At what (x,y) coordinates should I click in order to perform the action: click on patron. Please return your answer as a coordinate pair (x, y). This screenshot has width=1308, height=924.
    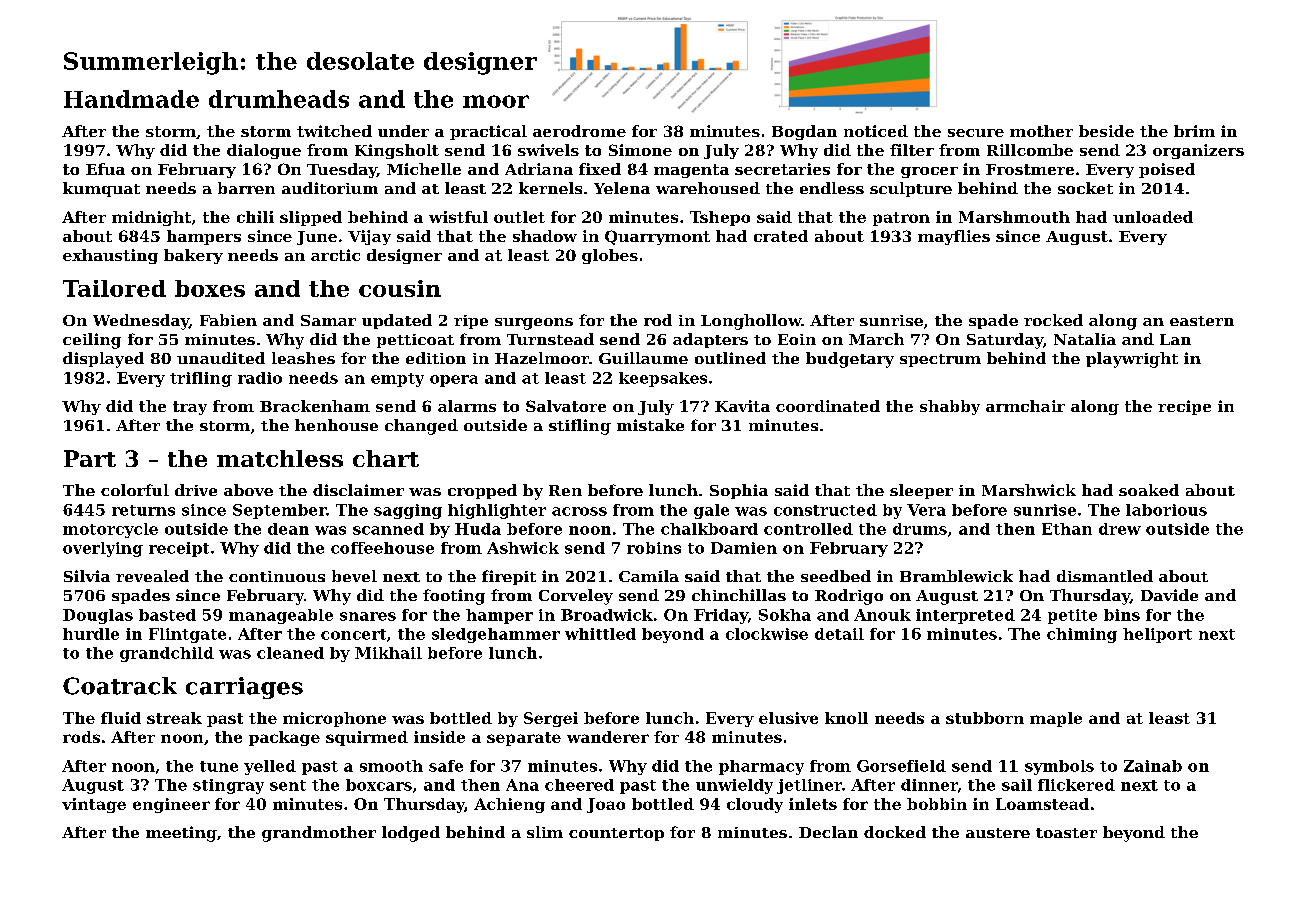
    Looking at the image, I should click on (901, 219).
